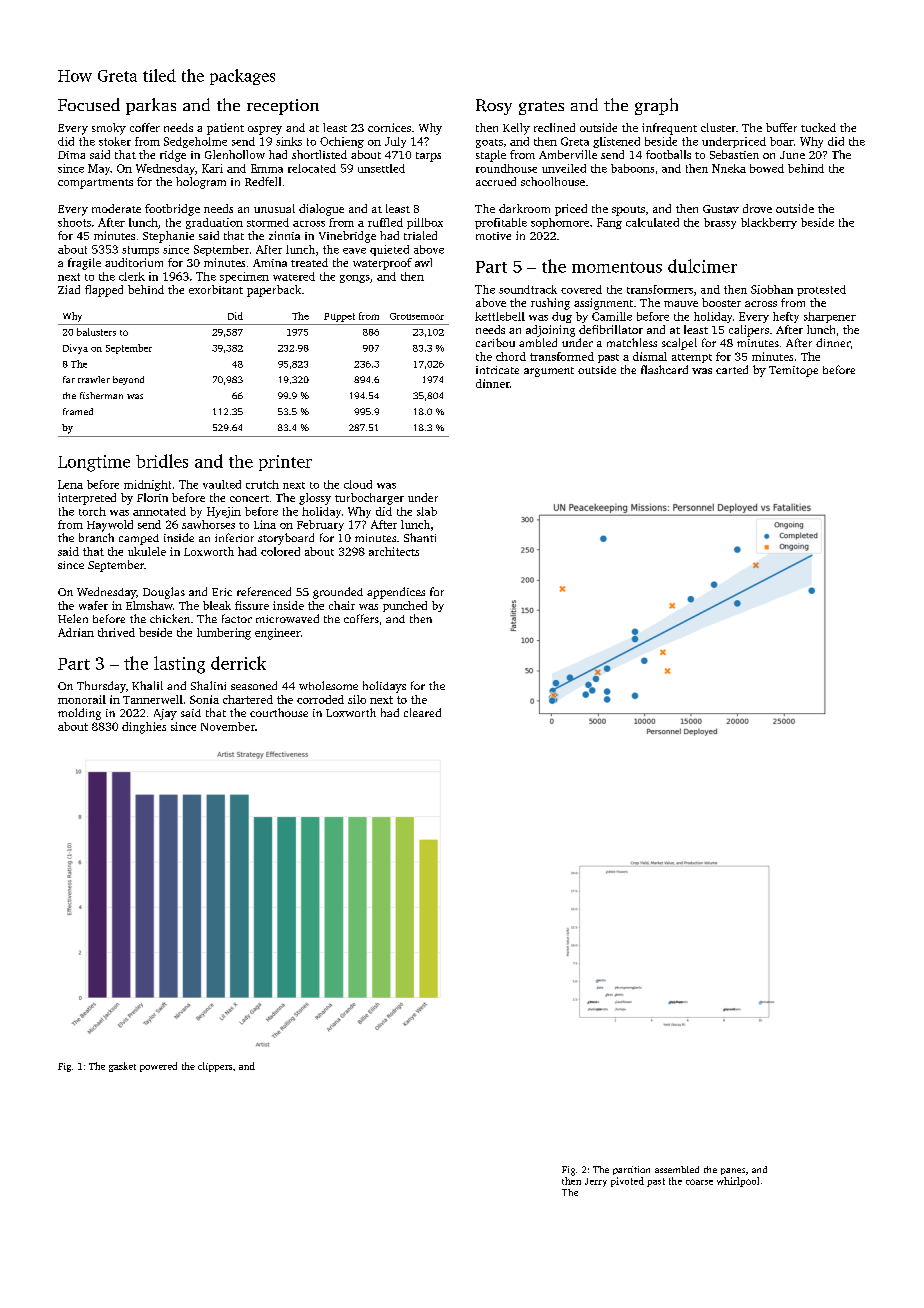 The image size is (924, 1308). I want to click on powered, so click(158, 1067).
